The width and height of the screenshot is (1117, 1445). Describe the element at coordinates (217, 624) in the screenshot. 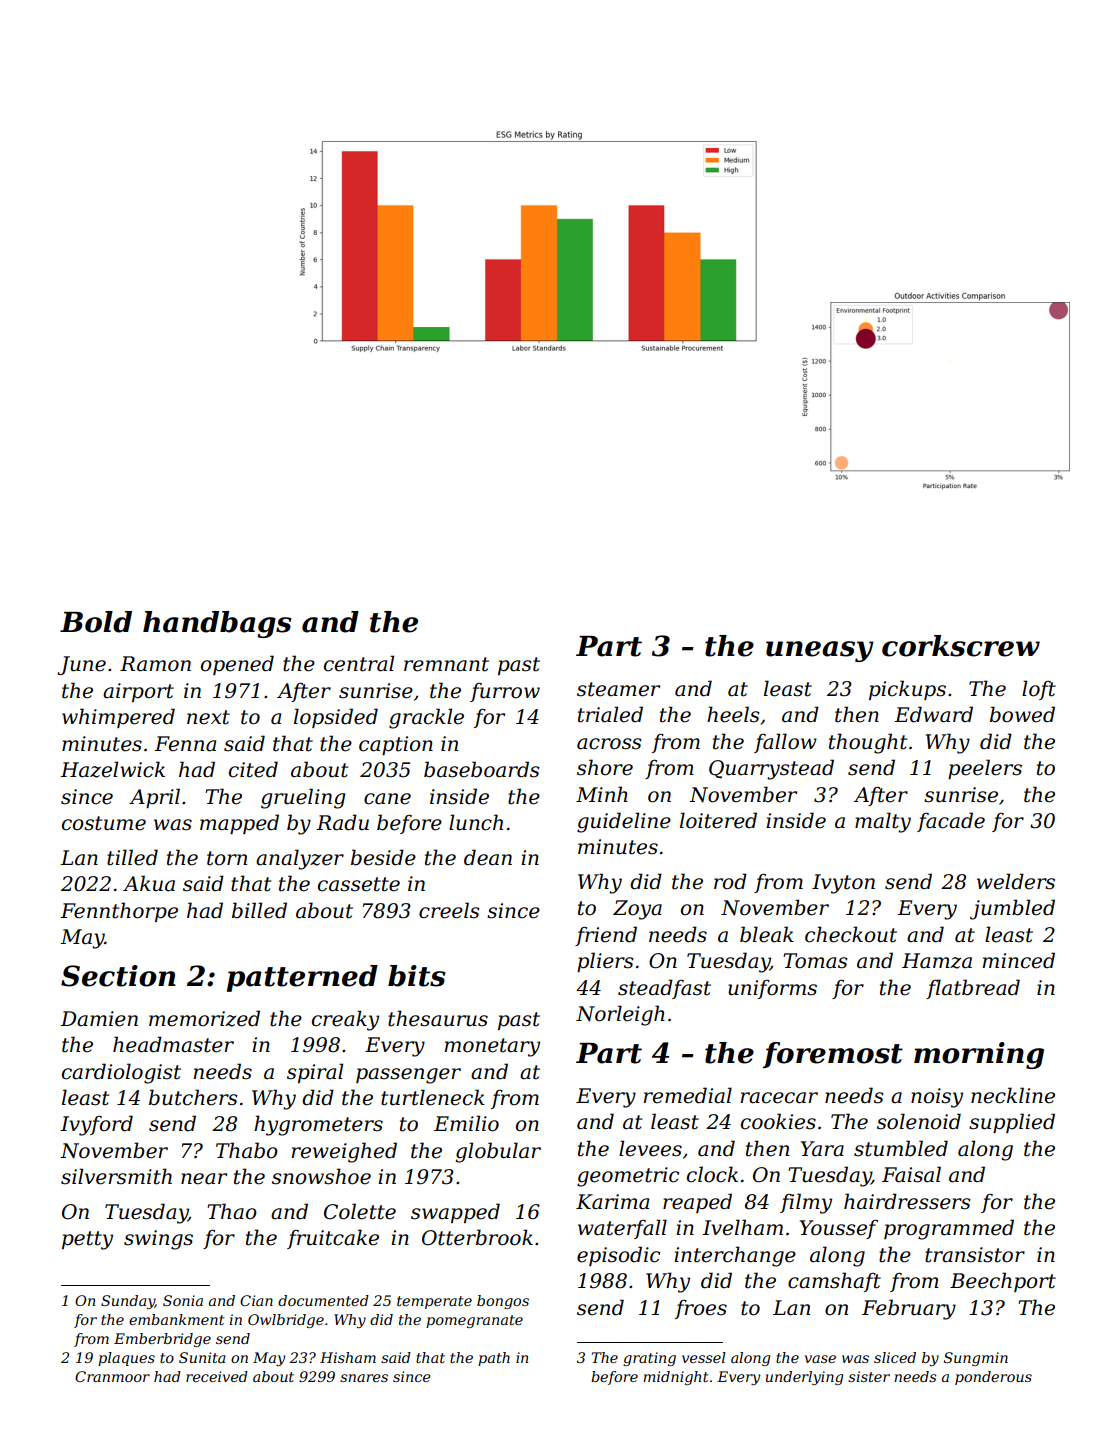

I see `handbags` at that location.
